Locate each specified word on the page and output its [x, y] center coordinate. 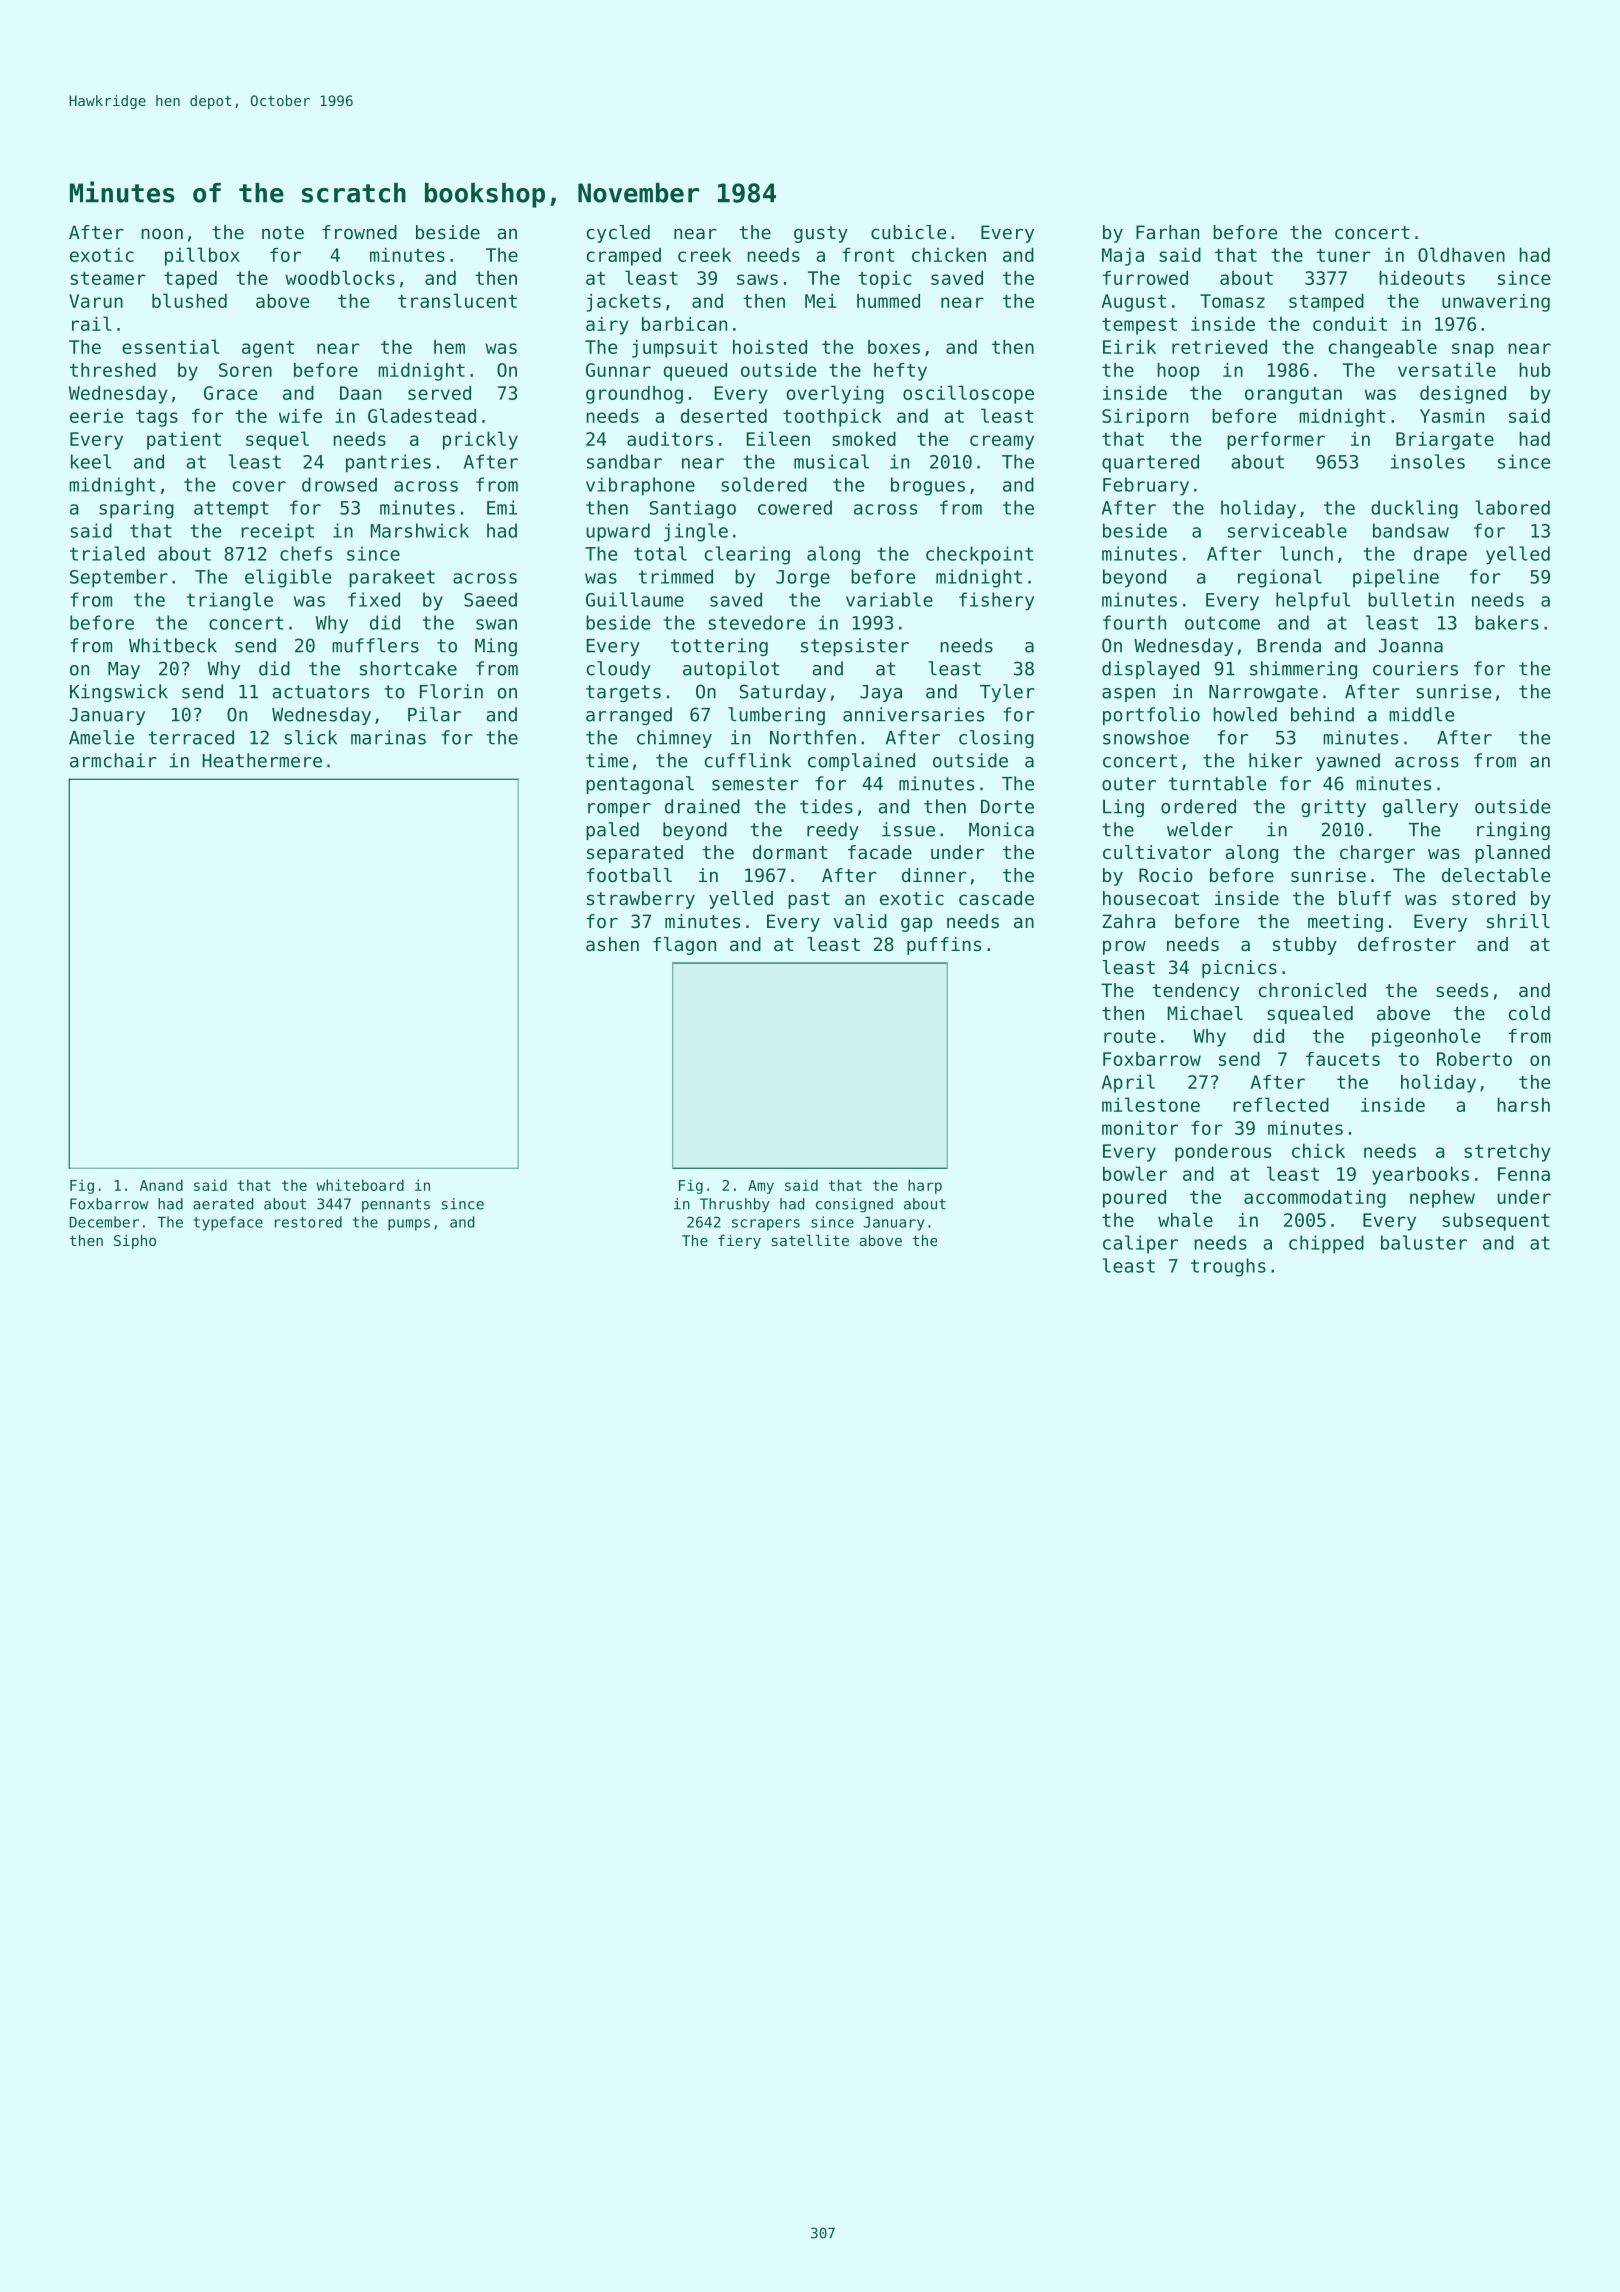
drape [1440, 555]
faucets [1343, 1059]
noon [162, 233]
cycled [618, 234]
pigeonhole [1426, 1037]
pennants [396, 1206]
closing [996, 739]
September [119, 578]
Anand [161, 1185]
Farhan [1167, 232]
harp [925, 1186]
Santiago [693, 509]
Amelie [101, 737]
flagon [684, 946]
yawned [1348, 762]
